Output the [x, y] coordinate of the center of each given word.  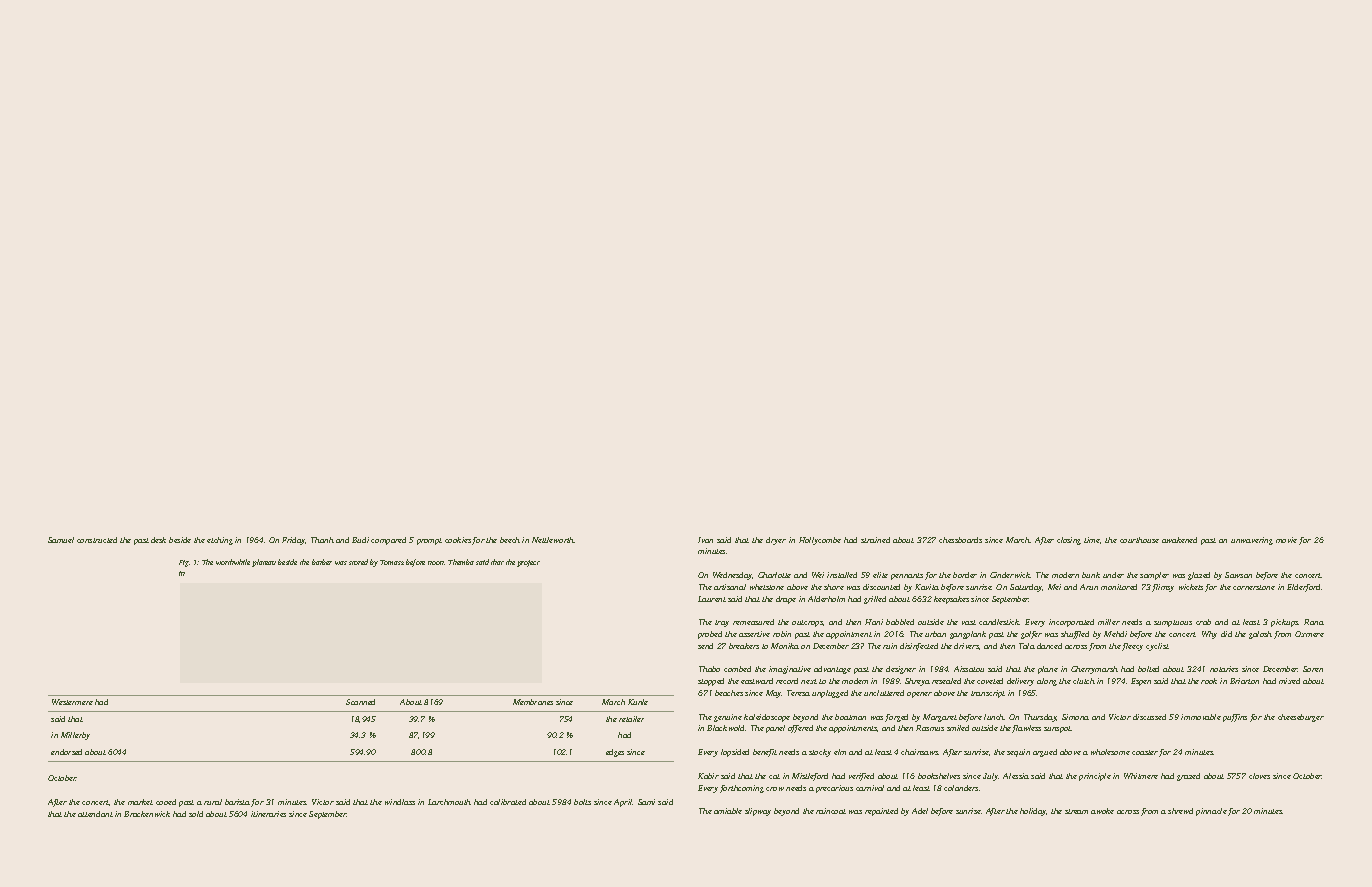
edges [615, 753]
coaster [1145, 752]
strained [875, 540]
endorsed [66, 752]
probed [710, 635]
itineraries [268, 814]
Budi [360, 540]
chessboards [960, 540]
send [705, 646]
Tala [1027, 646]
